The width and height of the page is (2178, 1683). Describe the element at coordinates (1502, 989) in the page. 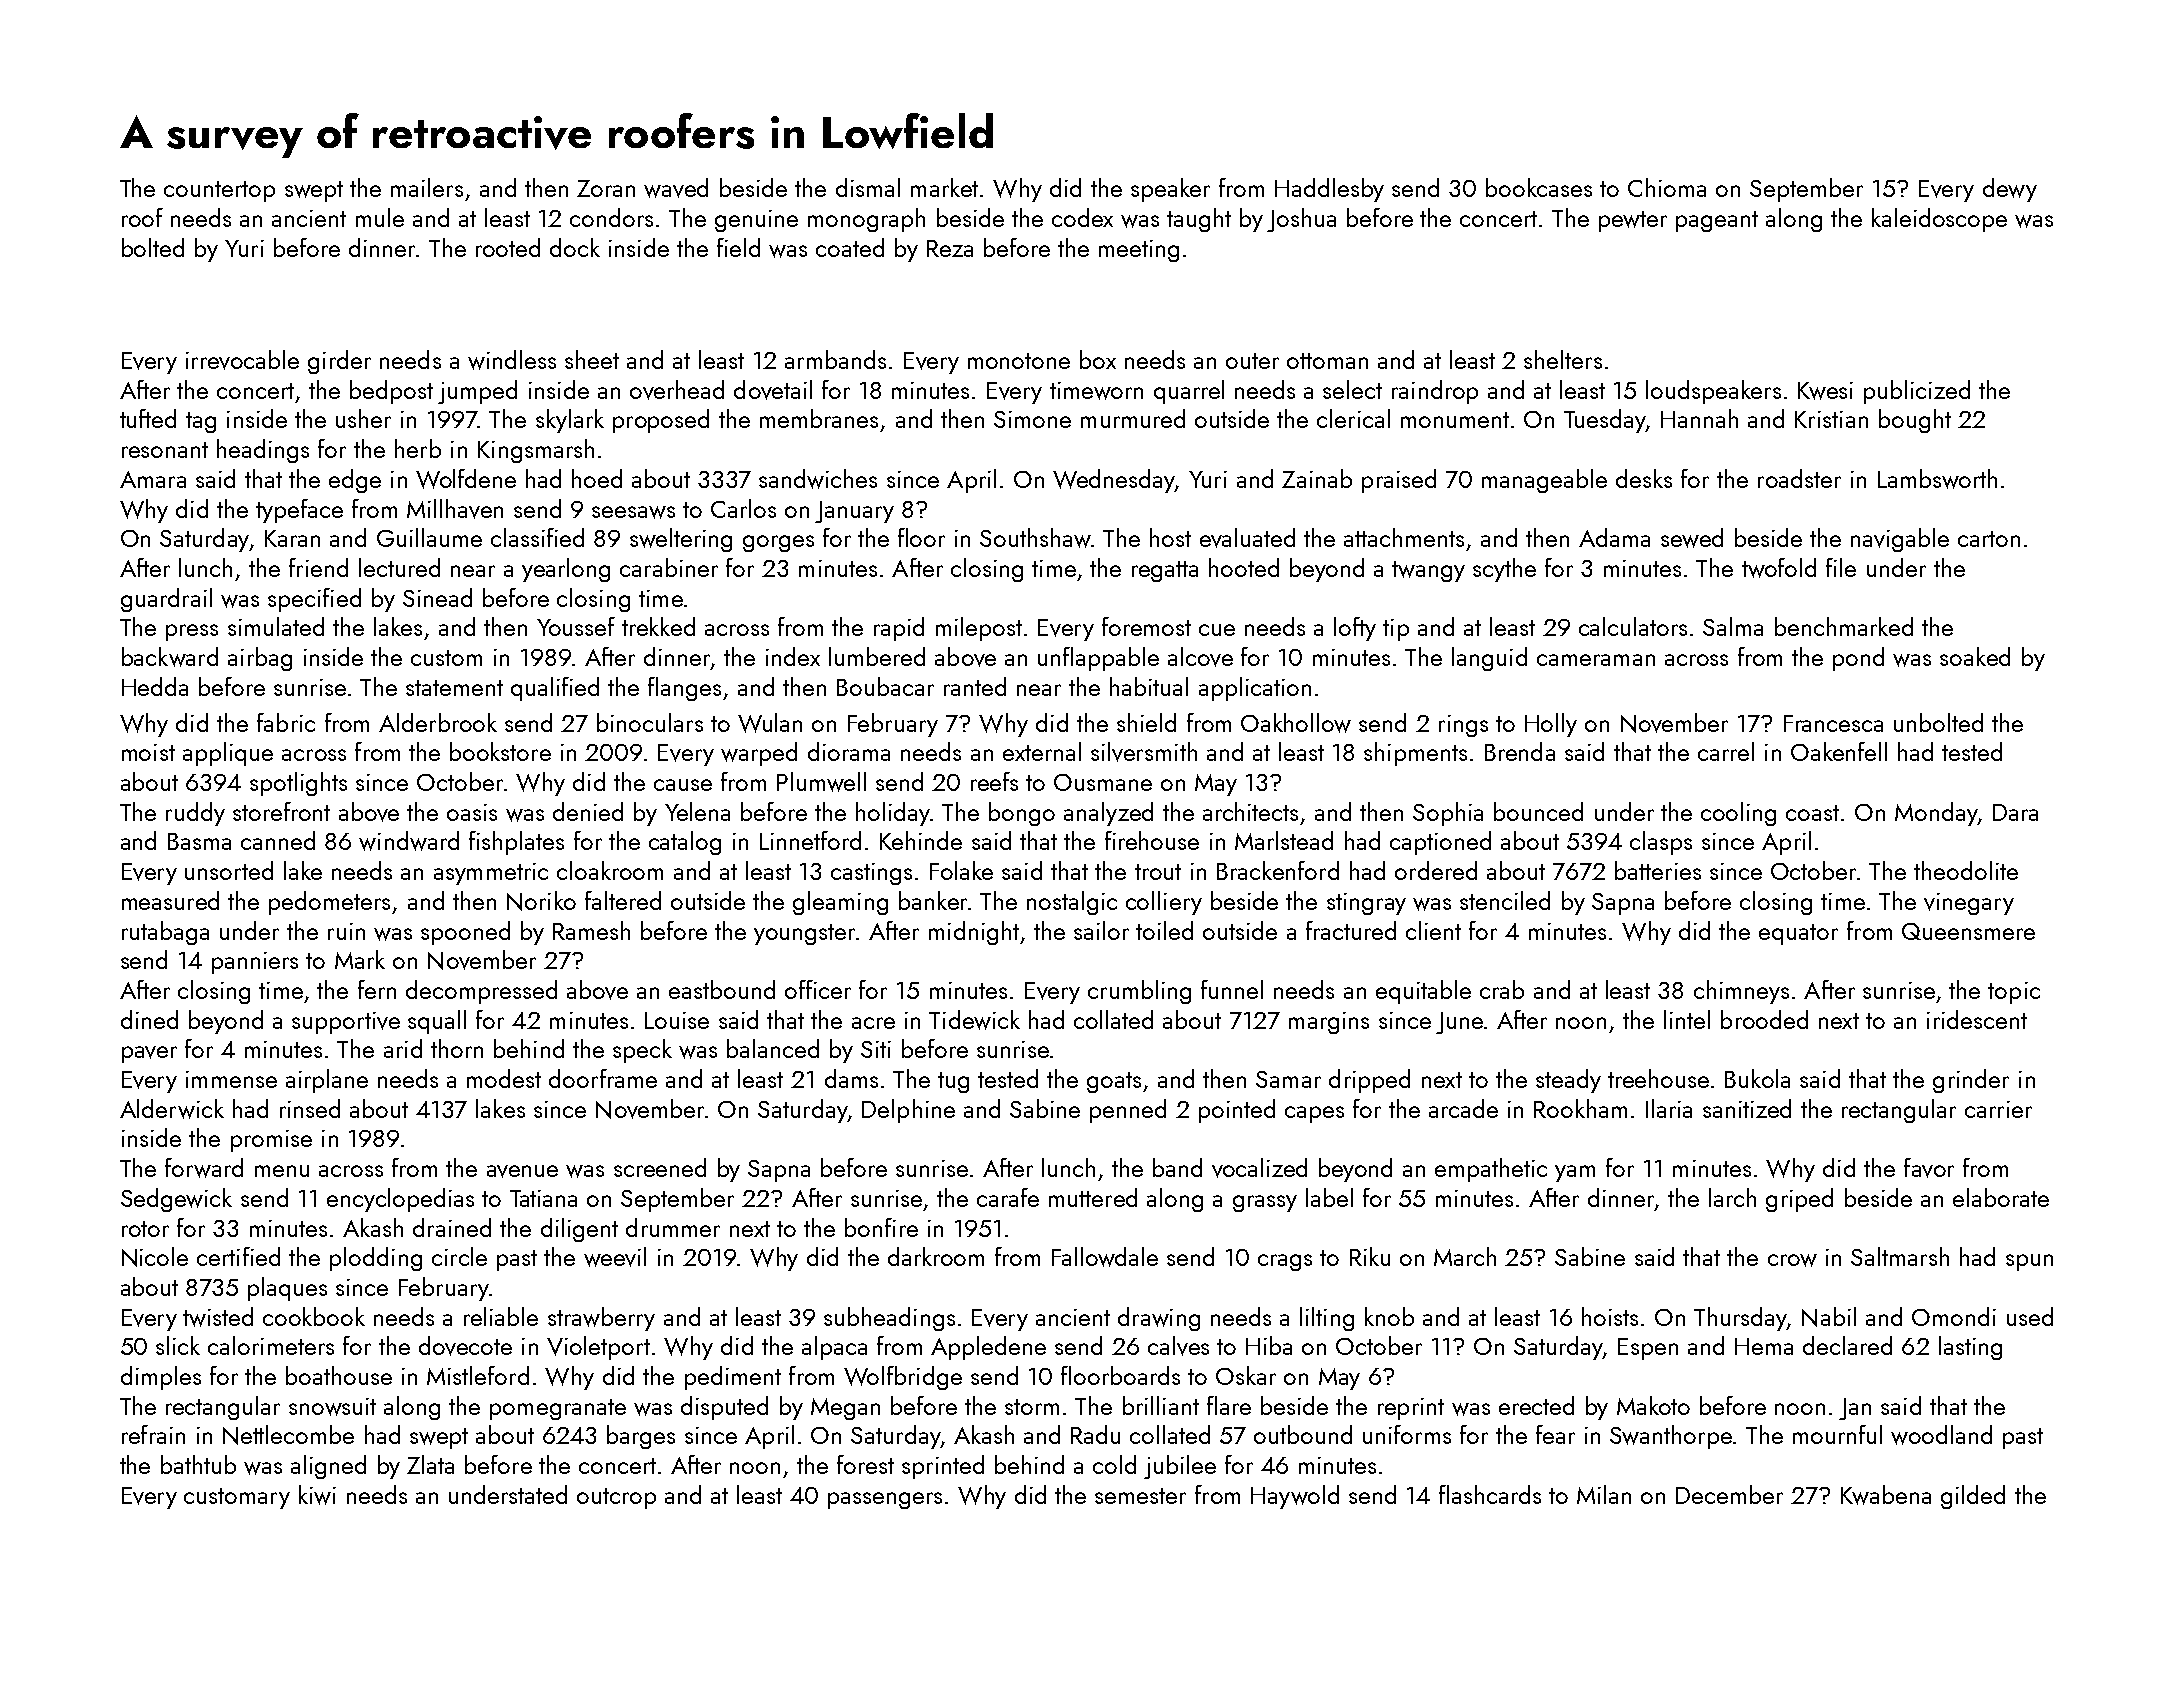

I see `crab` at that location.
